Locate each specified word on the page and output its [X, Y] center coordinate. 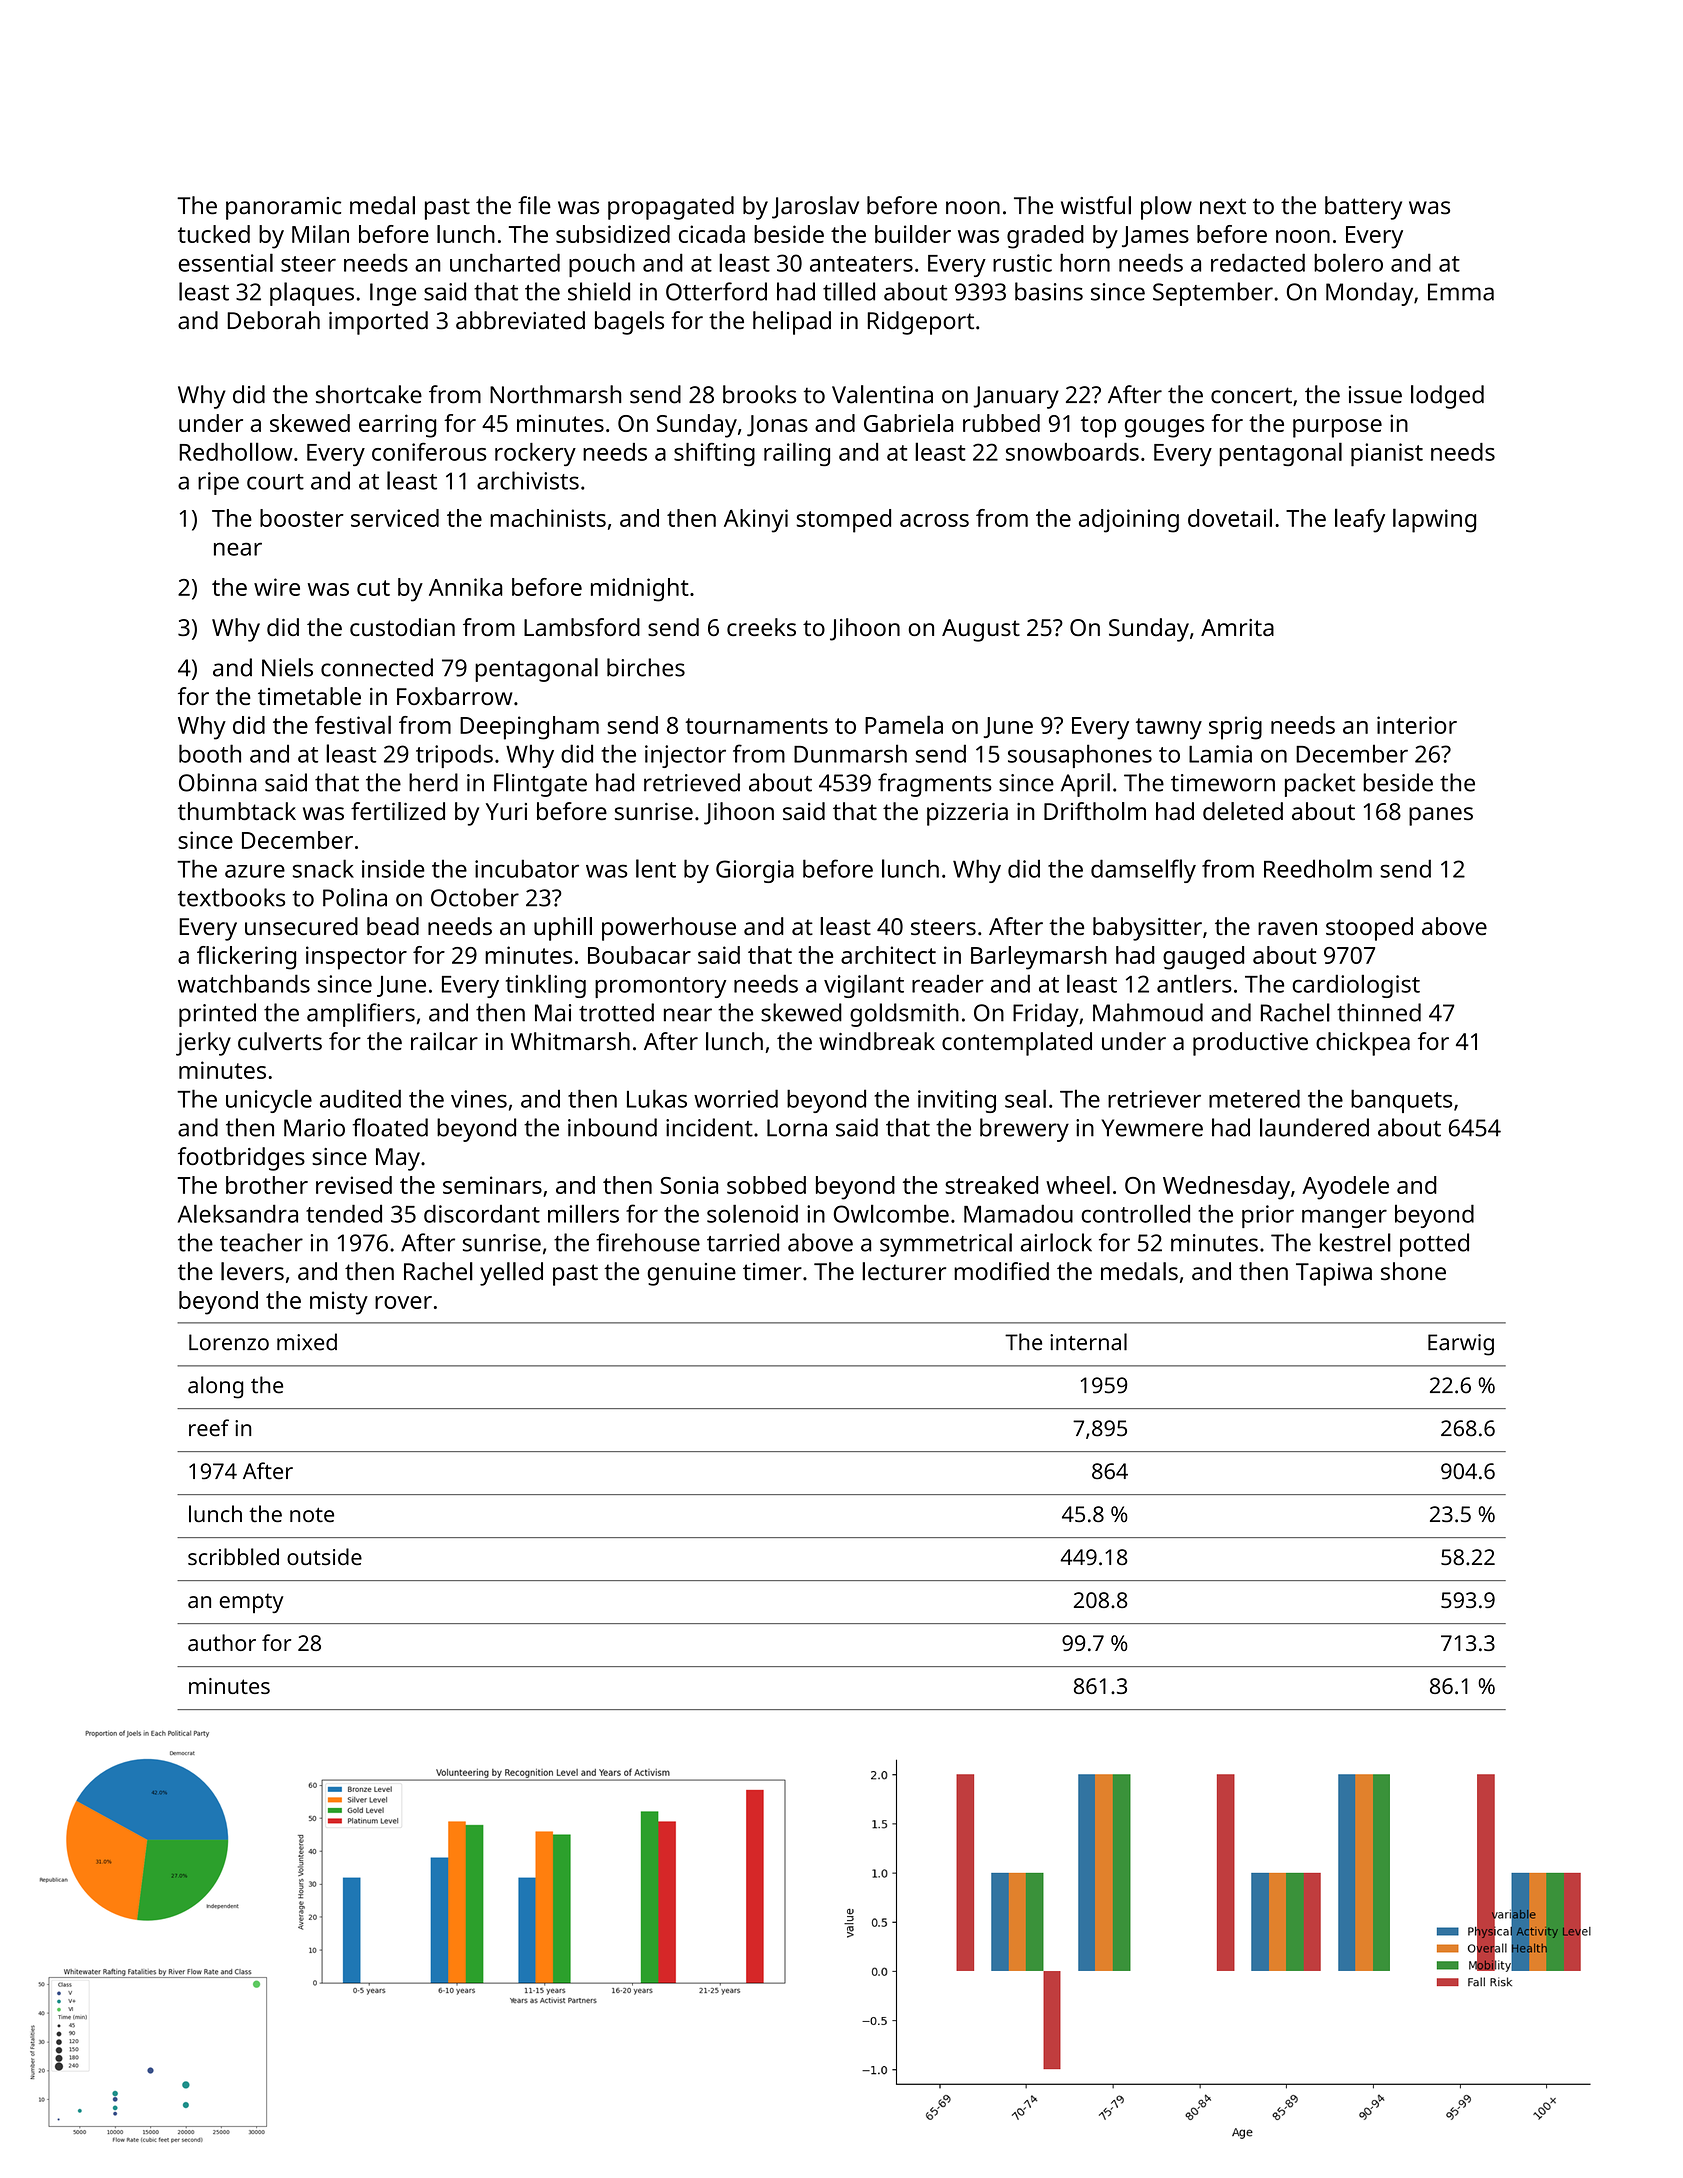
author [222, 1642]
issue [1375, 395]
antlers [1194, 983]
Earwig [1461, 1345]
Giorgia [755, 871]
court [275, 482]
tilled [849, 291]
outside [324, 1556]
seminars [492, 1185]
